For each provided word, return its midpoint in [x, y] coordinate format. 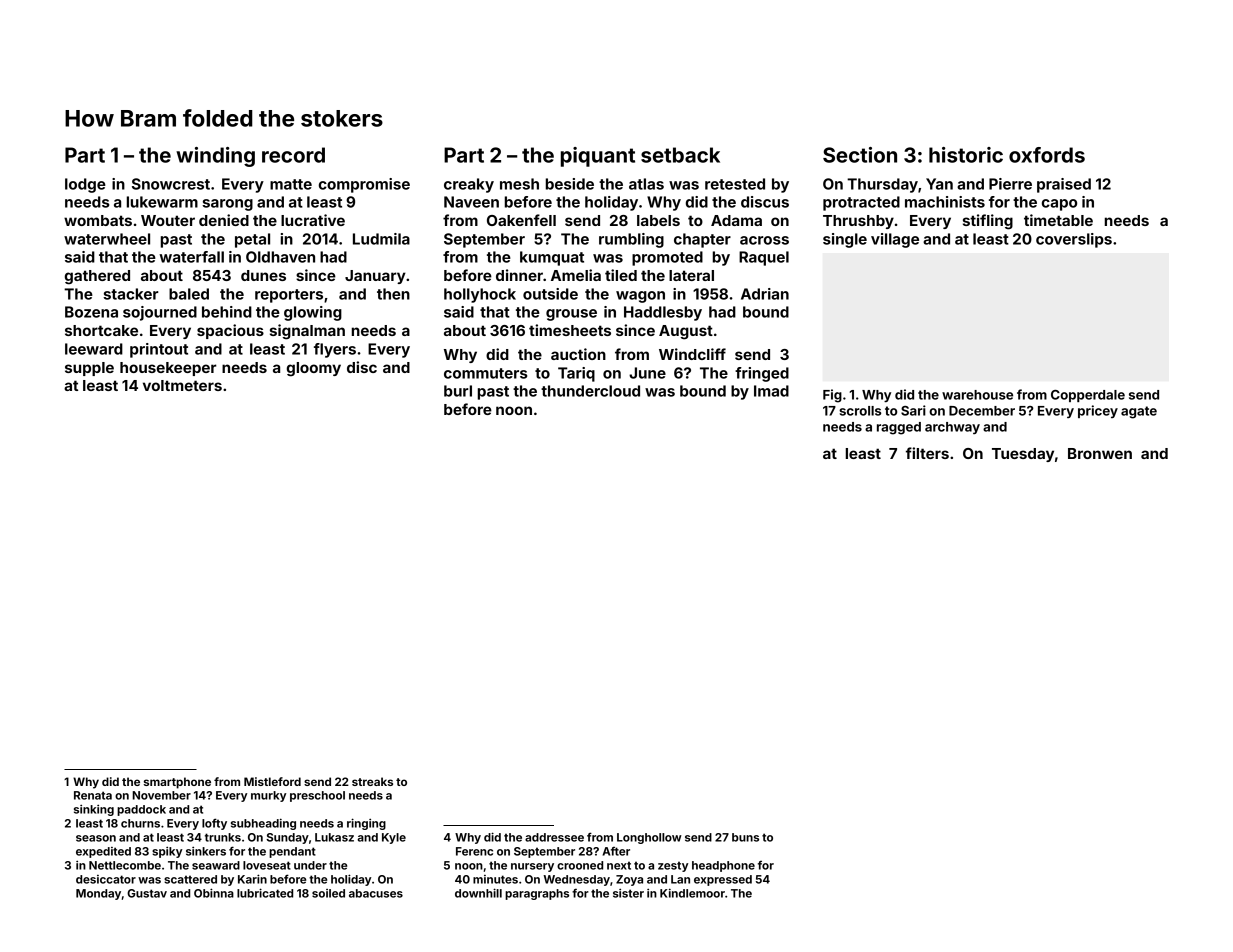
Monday [98, 894]
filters [927, 453]
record [293, 155]
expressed [723, 880]
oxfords [1047, 155]
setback [680, 155]
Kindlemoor [692, 893]
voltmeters [182, 385]
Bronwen [1100, 453]
